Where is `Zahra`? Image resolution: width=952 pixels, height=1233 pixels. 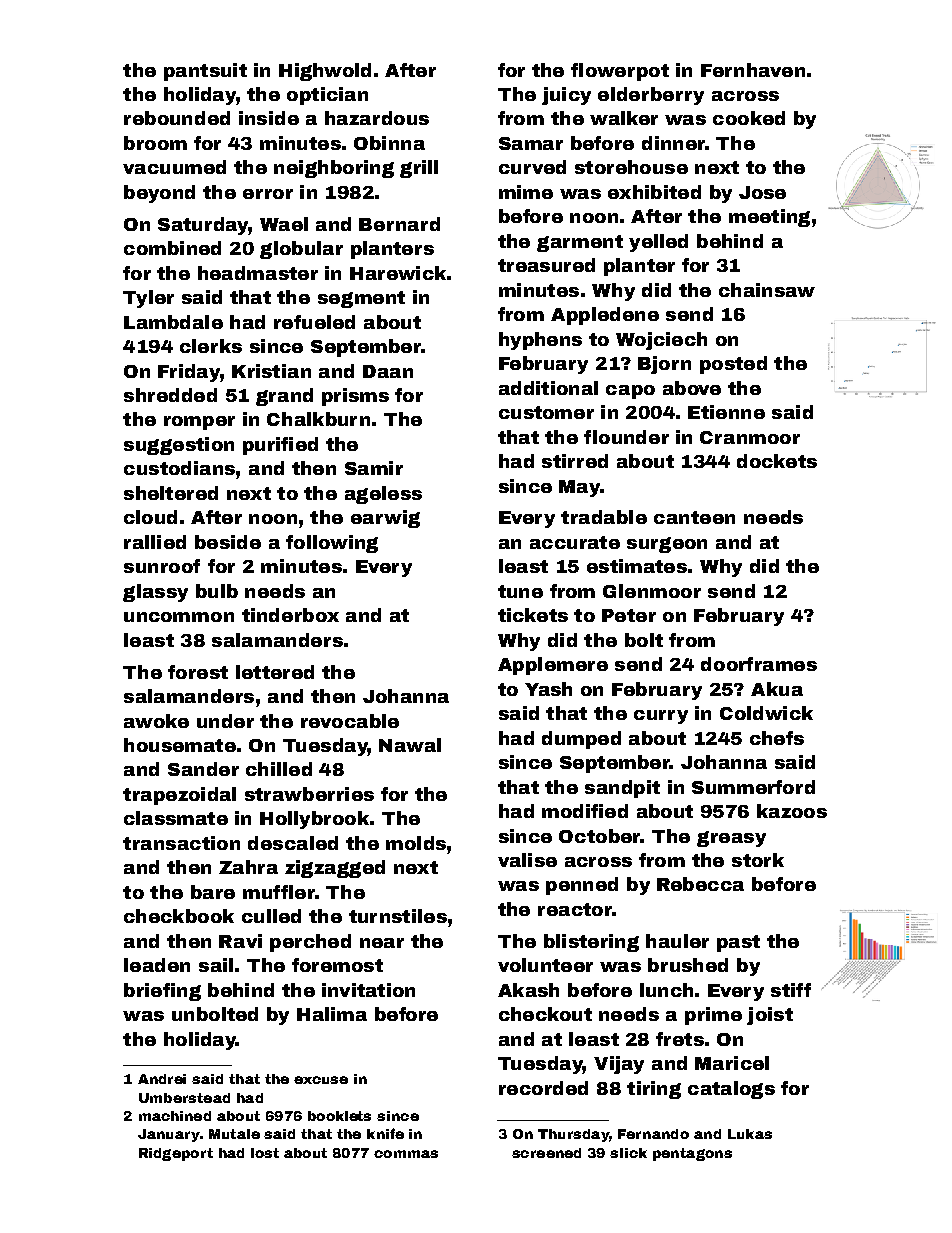
Zahra is located at coordinates (248, 867).
